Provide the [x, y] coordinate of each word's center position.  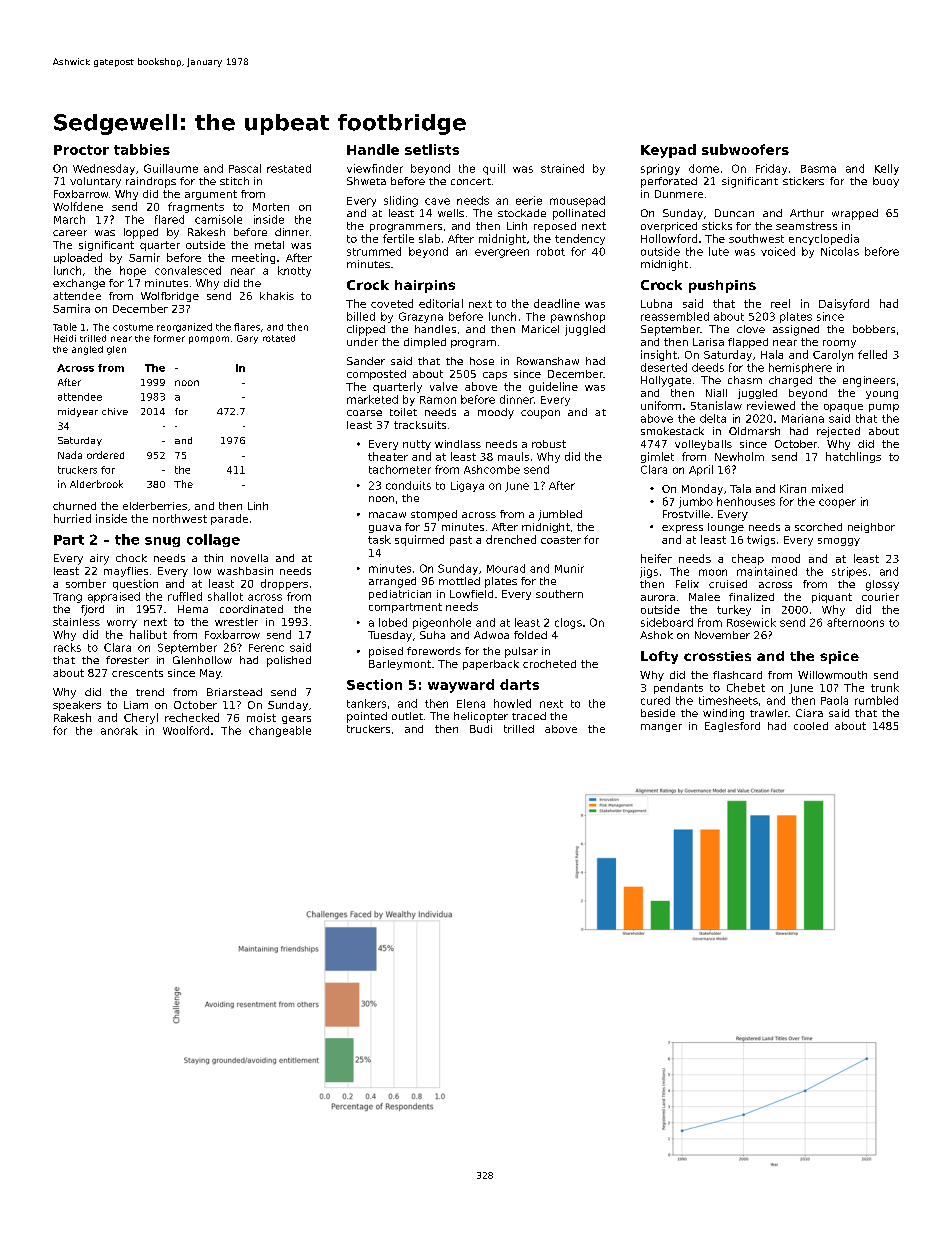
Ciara [809, 713]
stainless [76, 622]
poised [386, 652]
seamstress [806, 226]
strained [562, 168]
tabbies [142, 149]
